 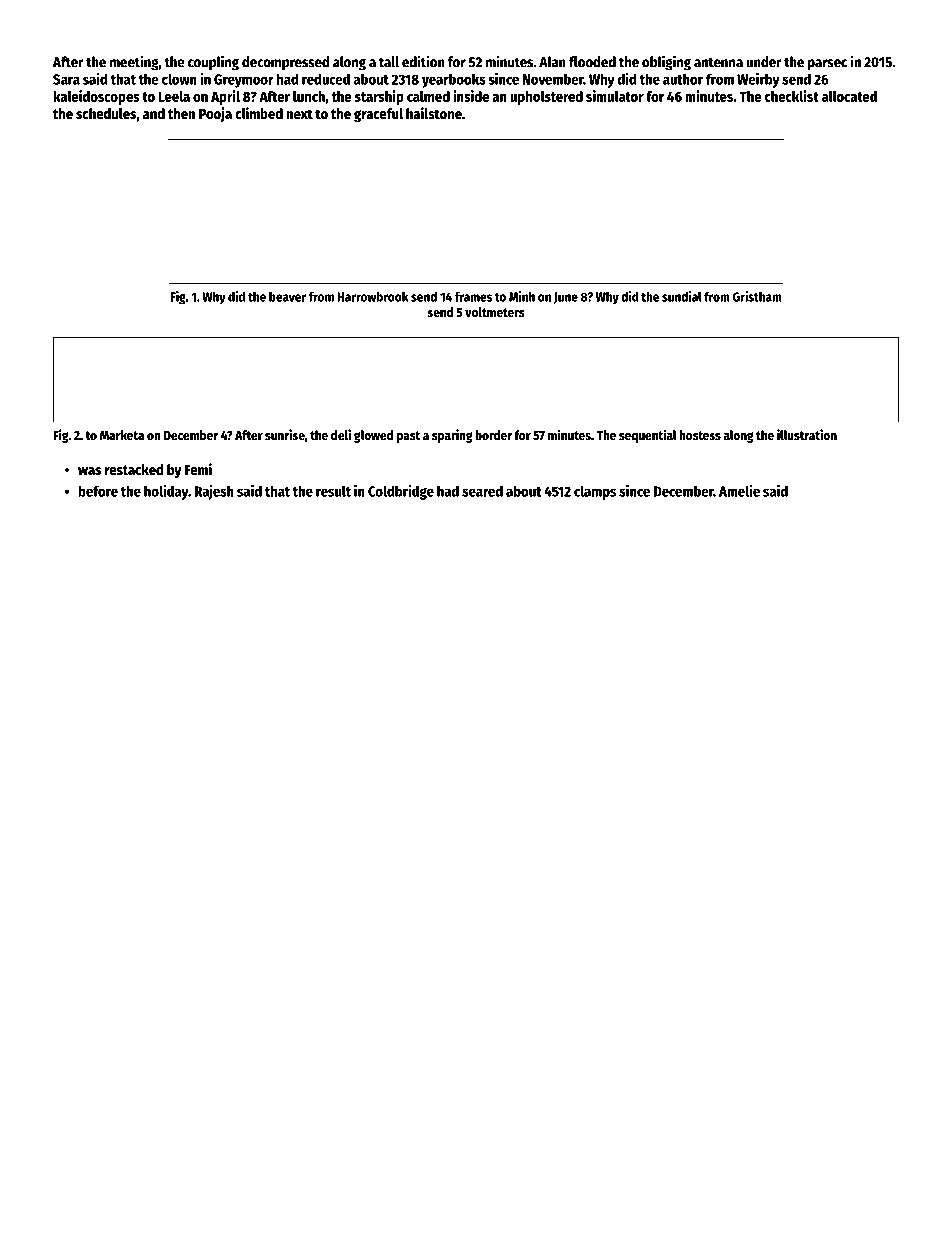 What do you see at coordinates (718, 62) in the image?
I see `antenna` at bounding box center [718, 62].
